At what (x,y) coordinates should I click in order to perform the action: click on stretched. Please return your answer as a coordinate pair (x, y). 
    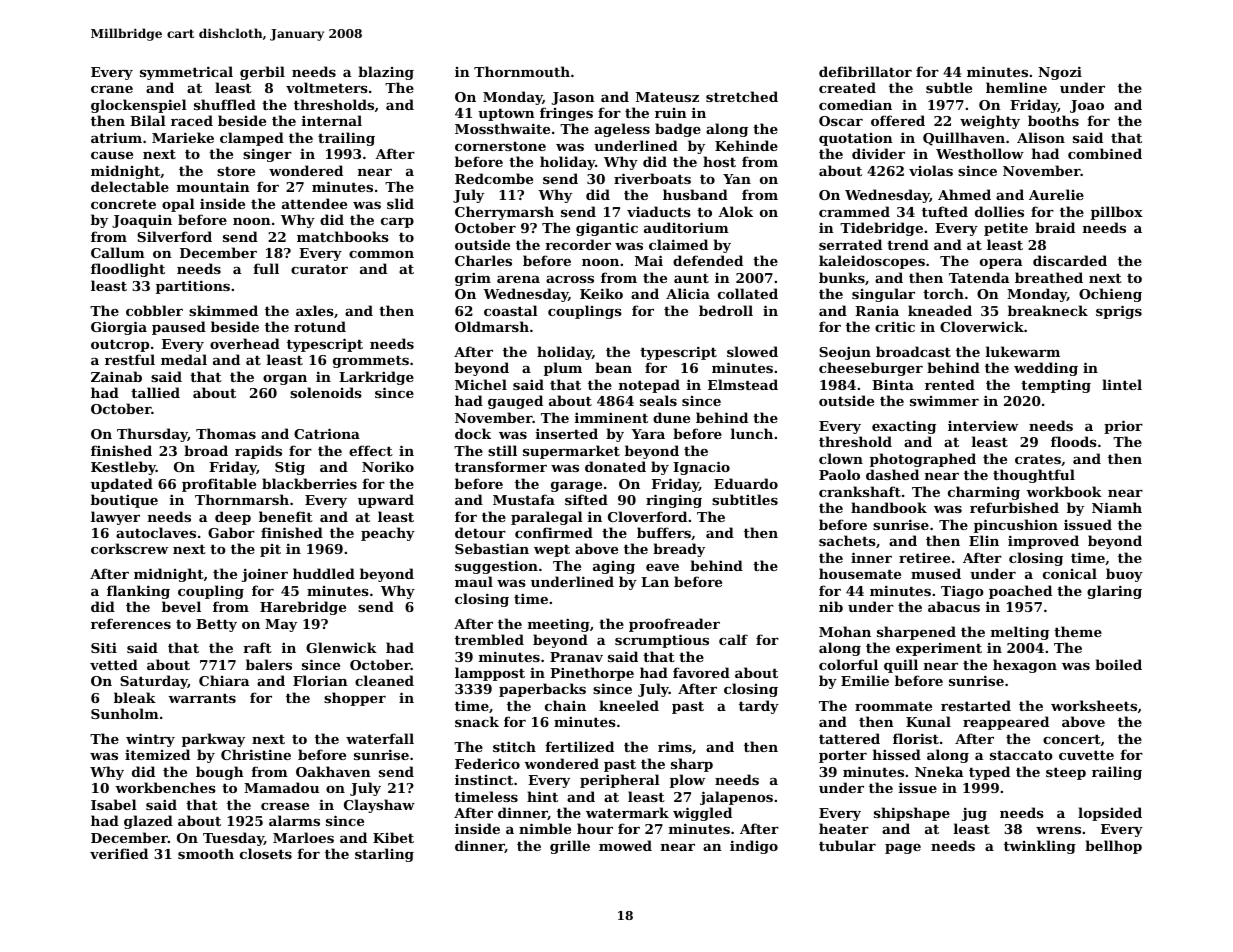
    Looking at the image, I should click on (742, 96).
